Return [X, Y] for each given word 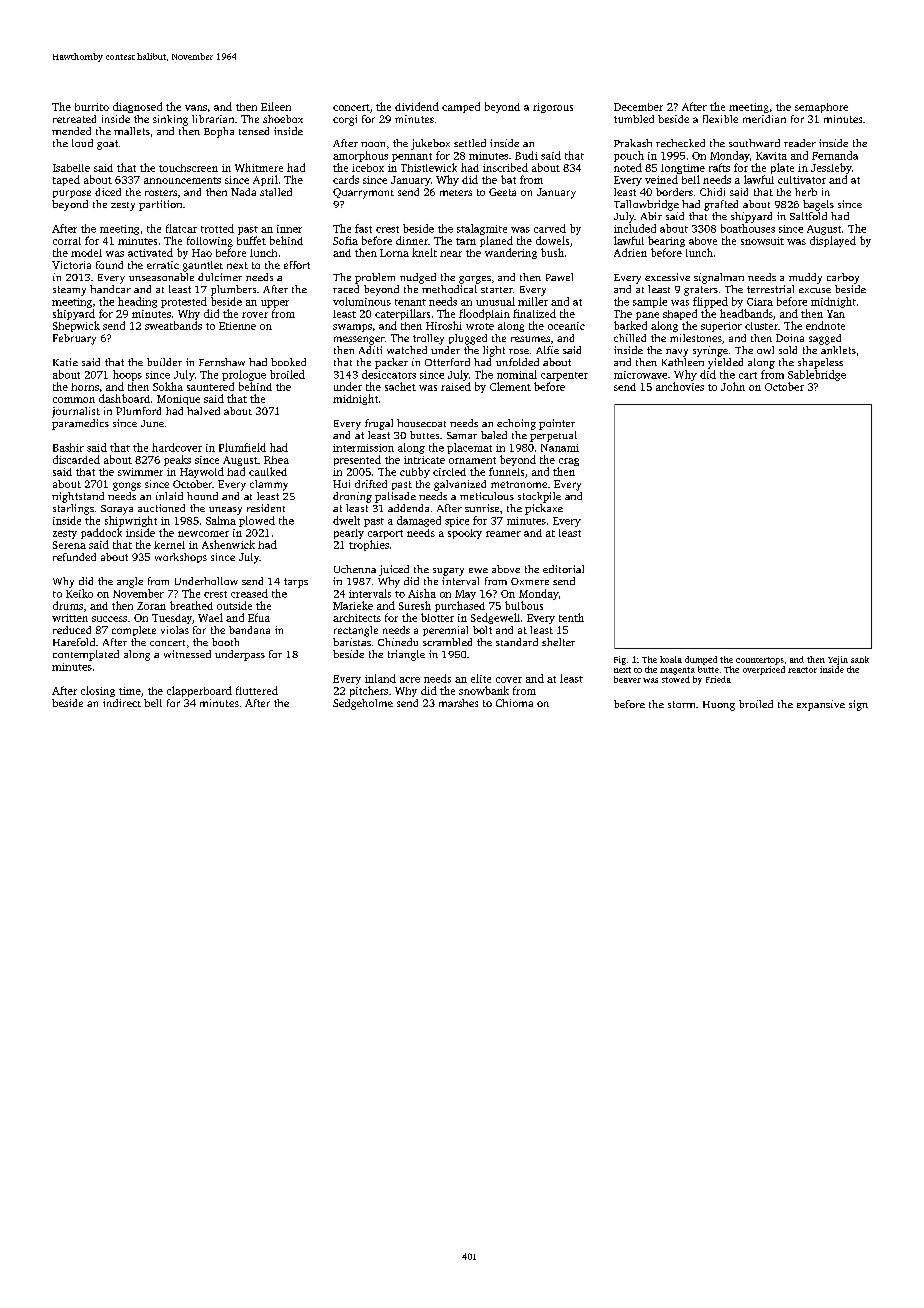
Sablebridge [817, 375]
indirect [122, 703]
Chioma [514, 703]
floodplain [484, 314]
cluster [761, 326]
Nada [243, 192]
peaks [177, 460]
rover [255, 315]
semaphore [821, 108]
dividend [417, 106]
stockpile [539, 497]
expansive [821, 705]
